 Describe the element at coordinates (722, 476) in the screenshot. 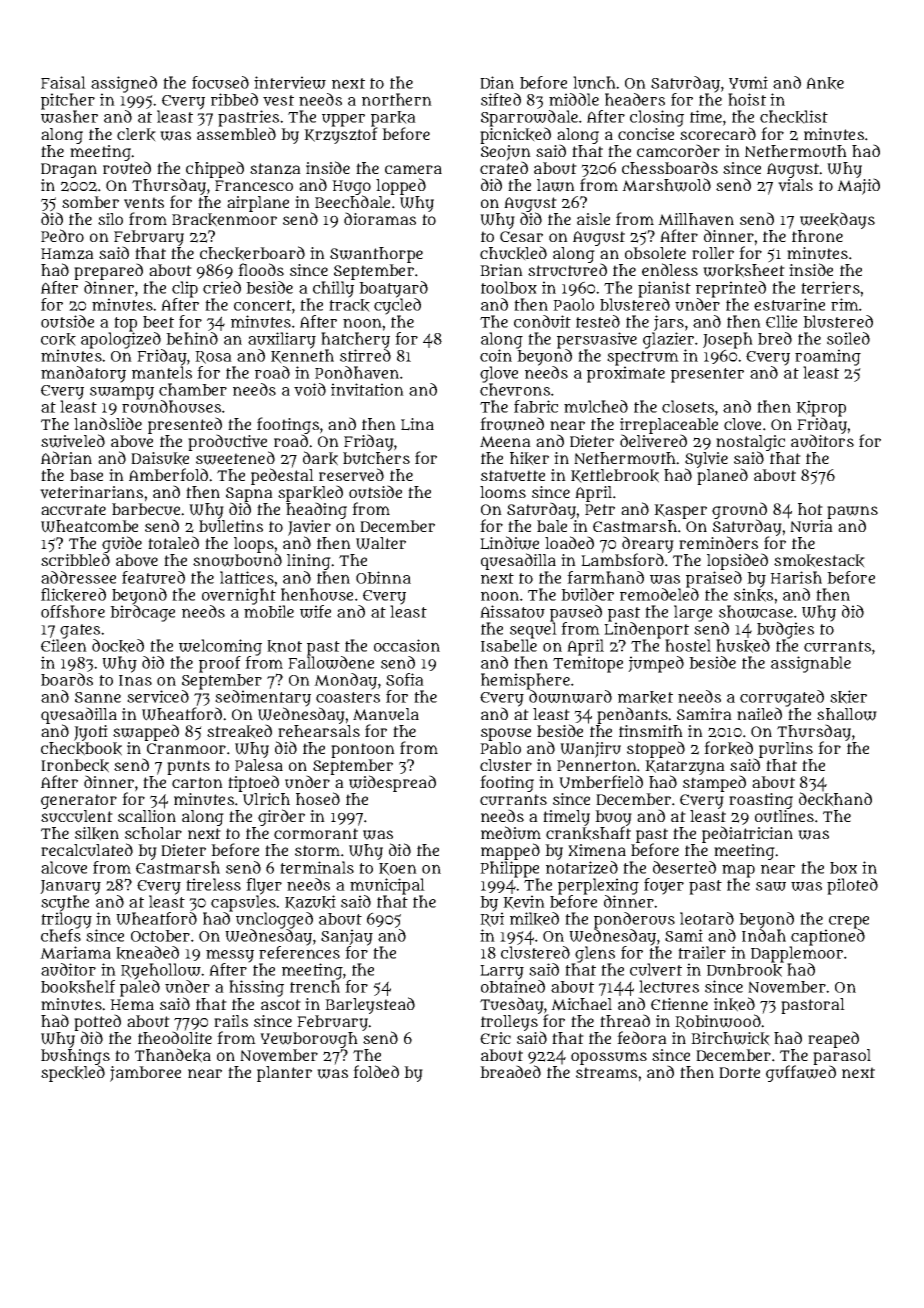

I see `planed` at that location.
